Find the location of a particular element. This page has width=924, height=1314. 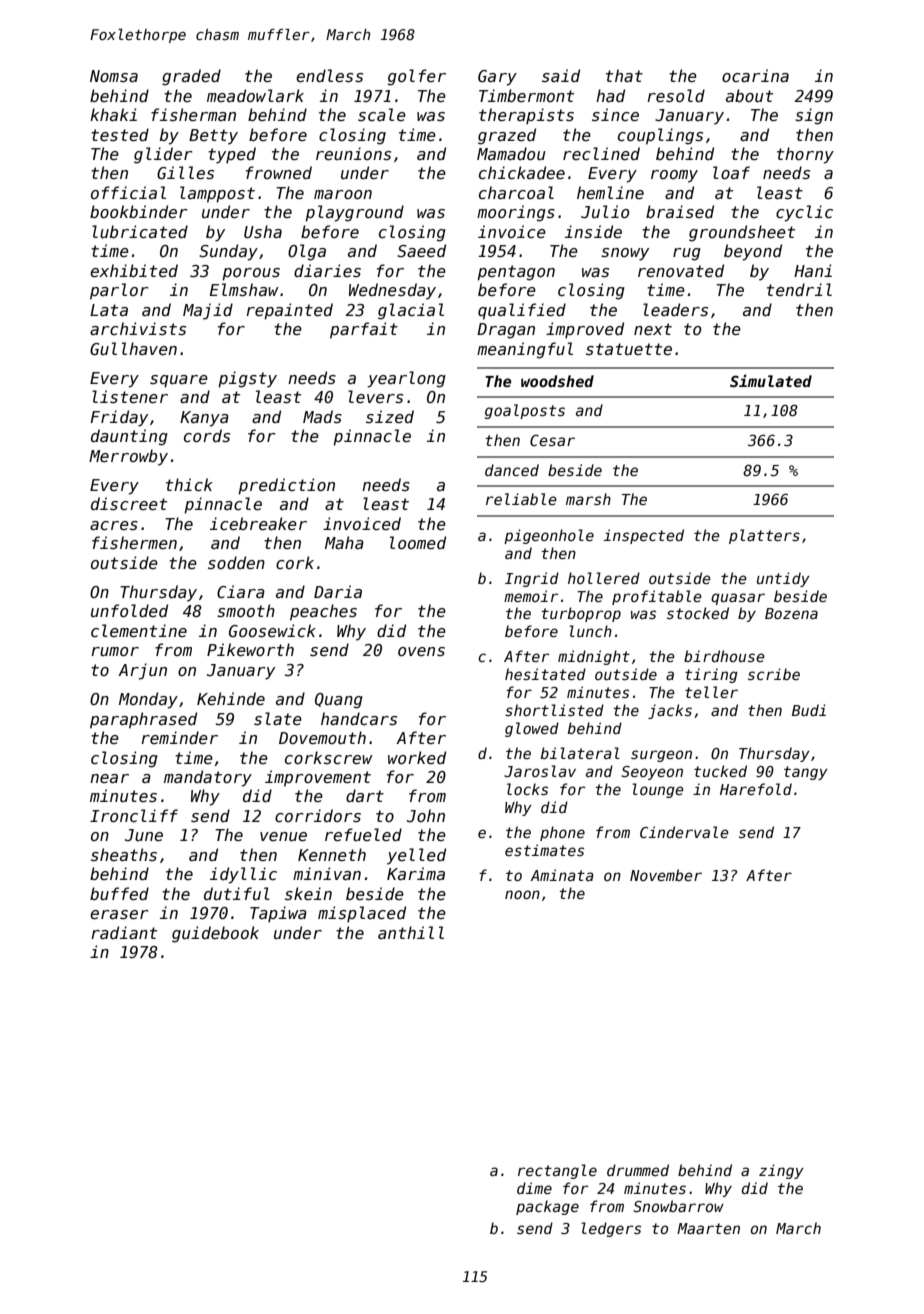

yearlong is located at coordinates (406, 379).
